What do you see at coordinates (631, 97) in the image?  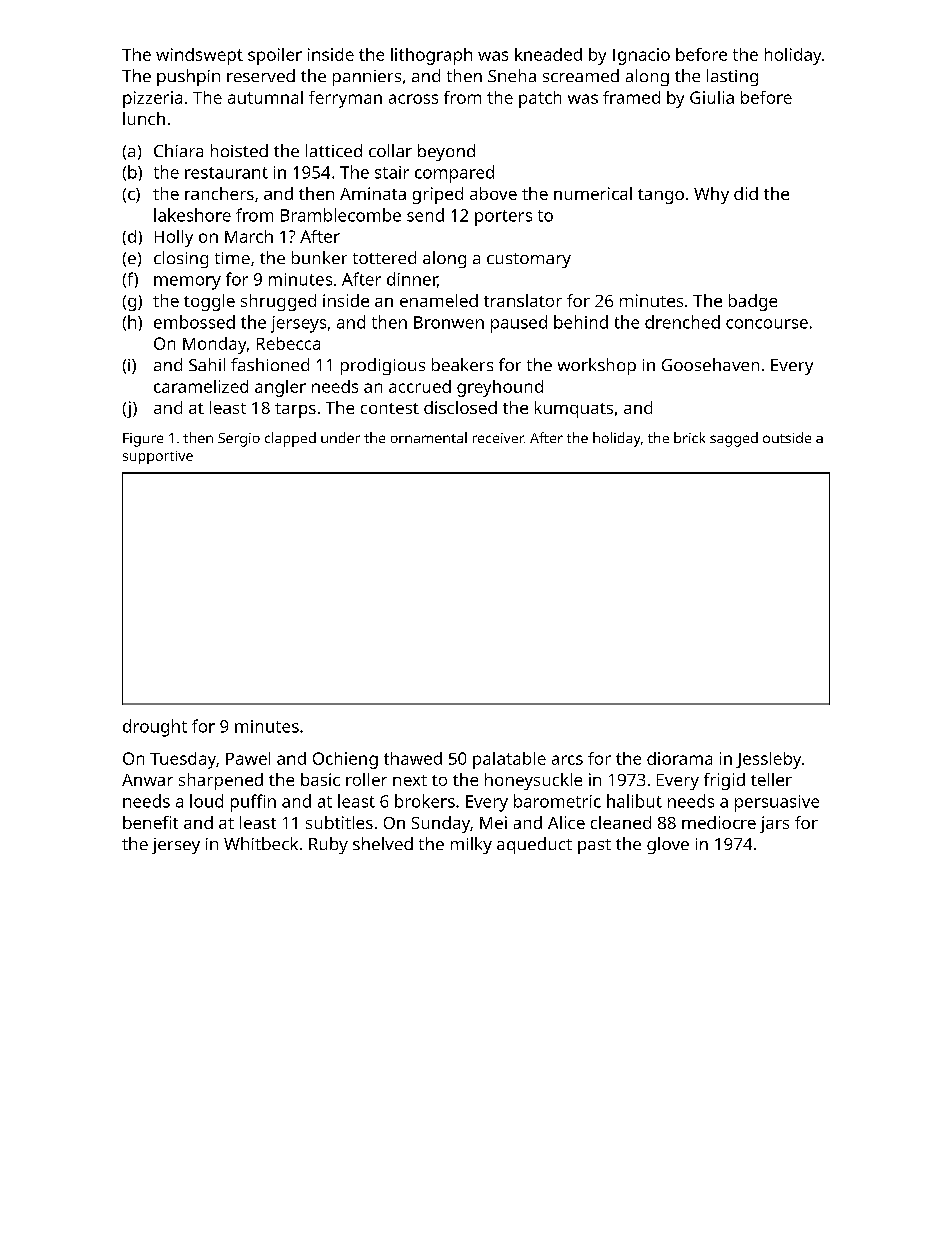 I see `framed` at bounding box center [631, 97].
